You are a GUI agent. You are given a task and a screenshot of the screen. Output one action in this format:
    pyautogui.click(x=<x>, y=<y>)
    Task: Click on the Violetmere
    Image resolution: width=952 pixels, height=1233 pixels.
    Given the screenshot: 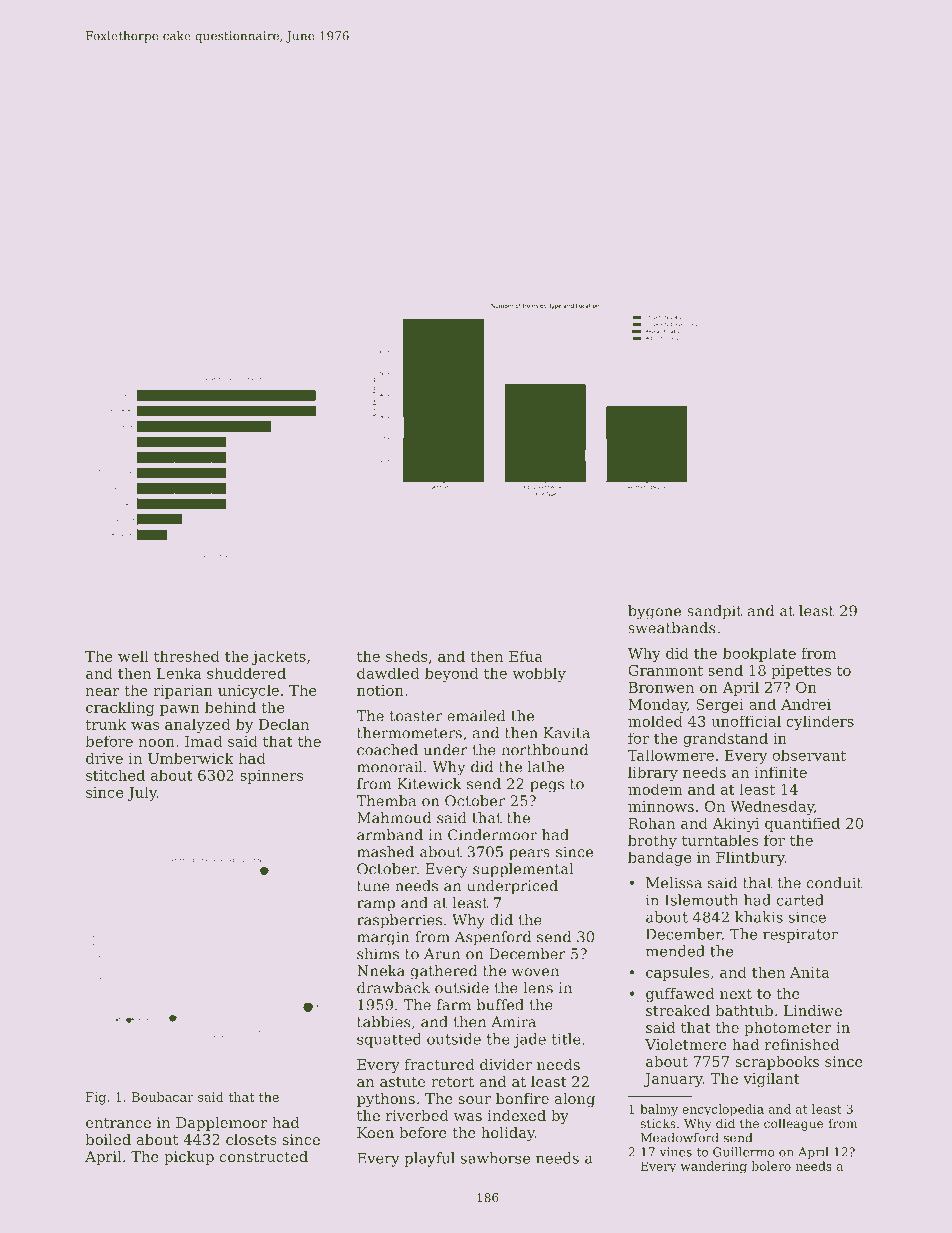 What is the action you would take?
    pyautogui.click(x=686, y=1044)
